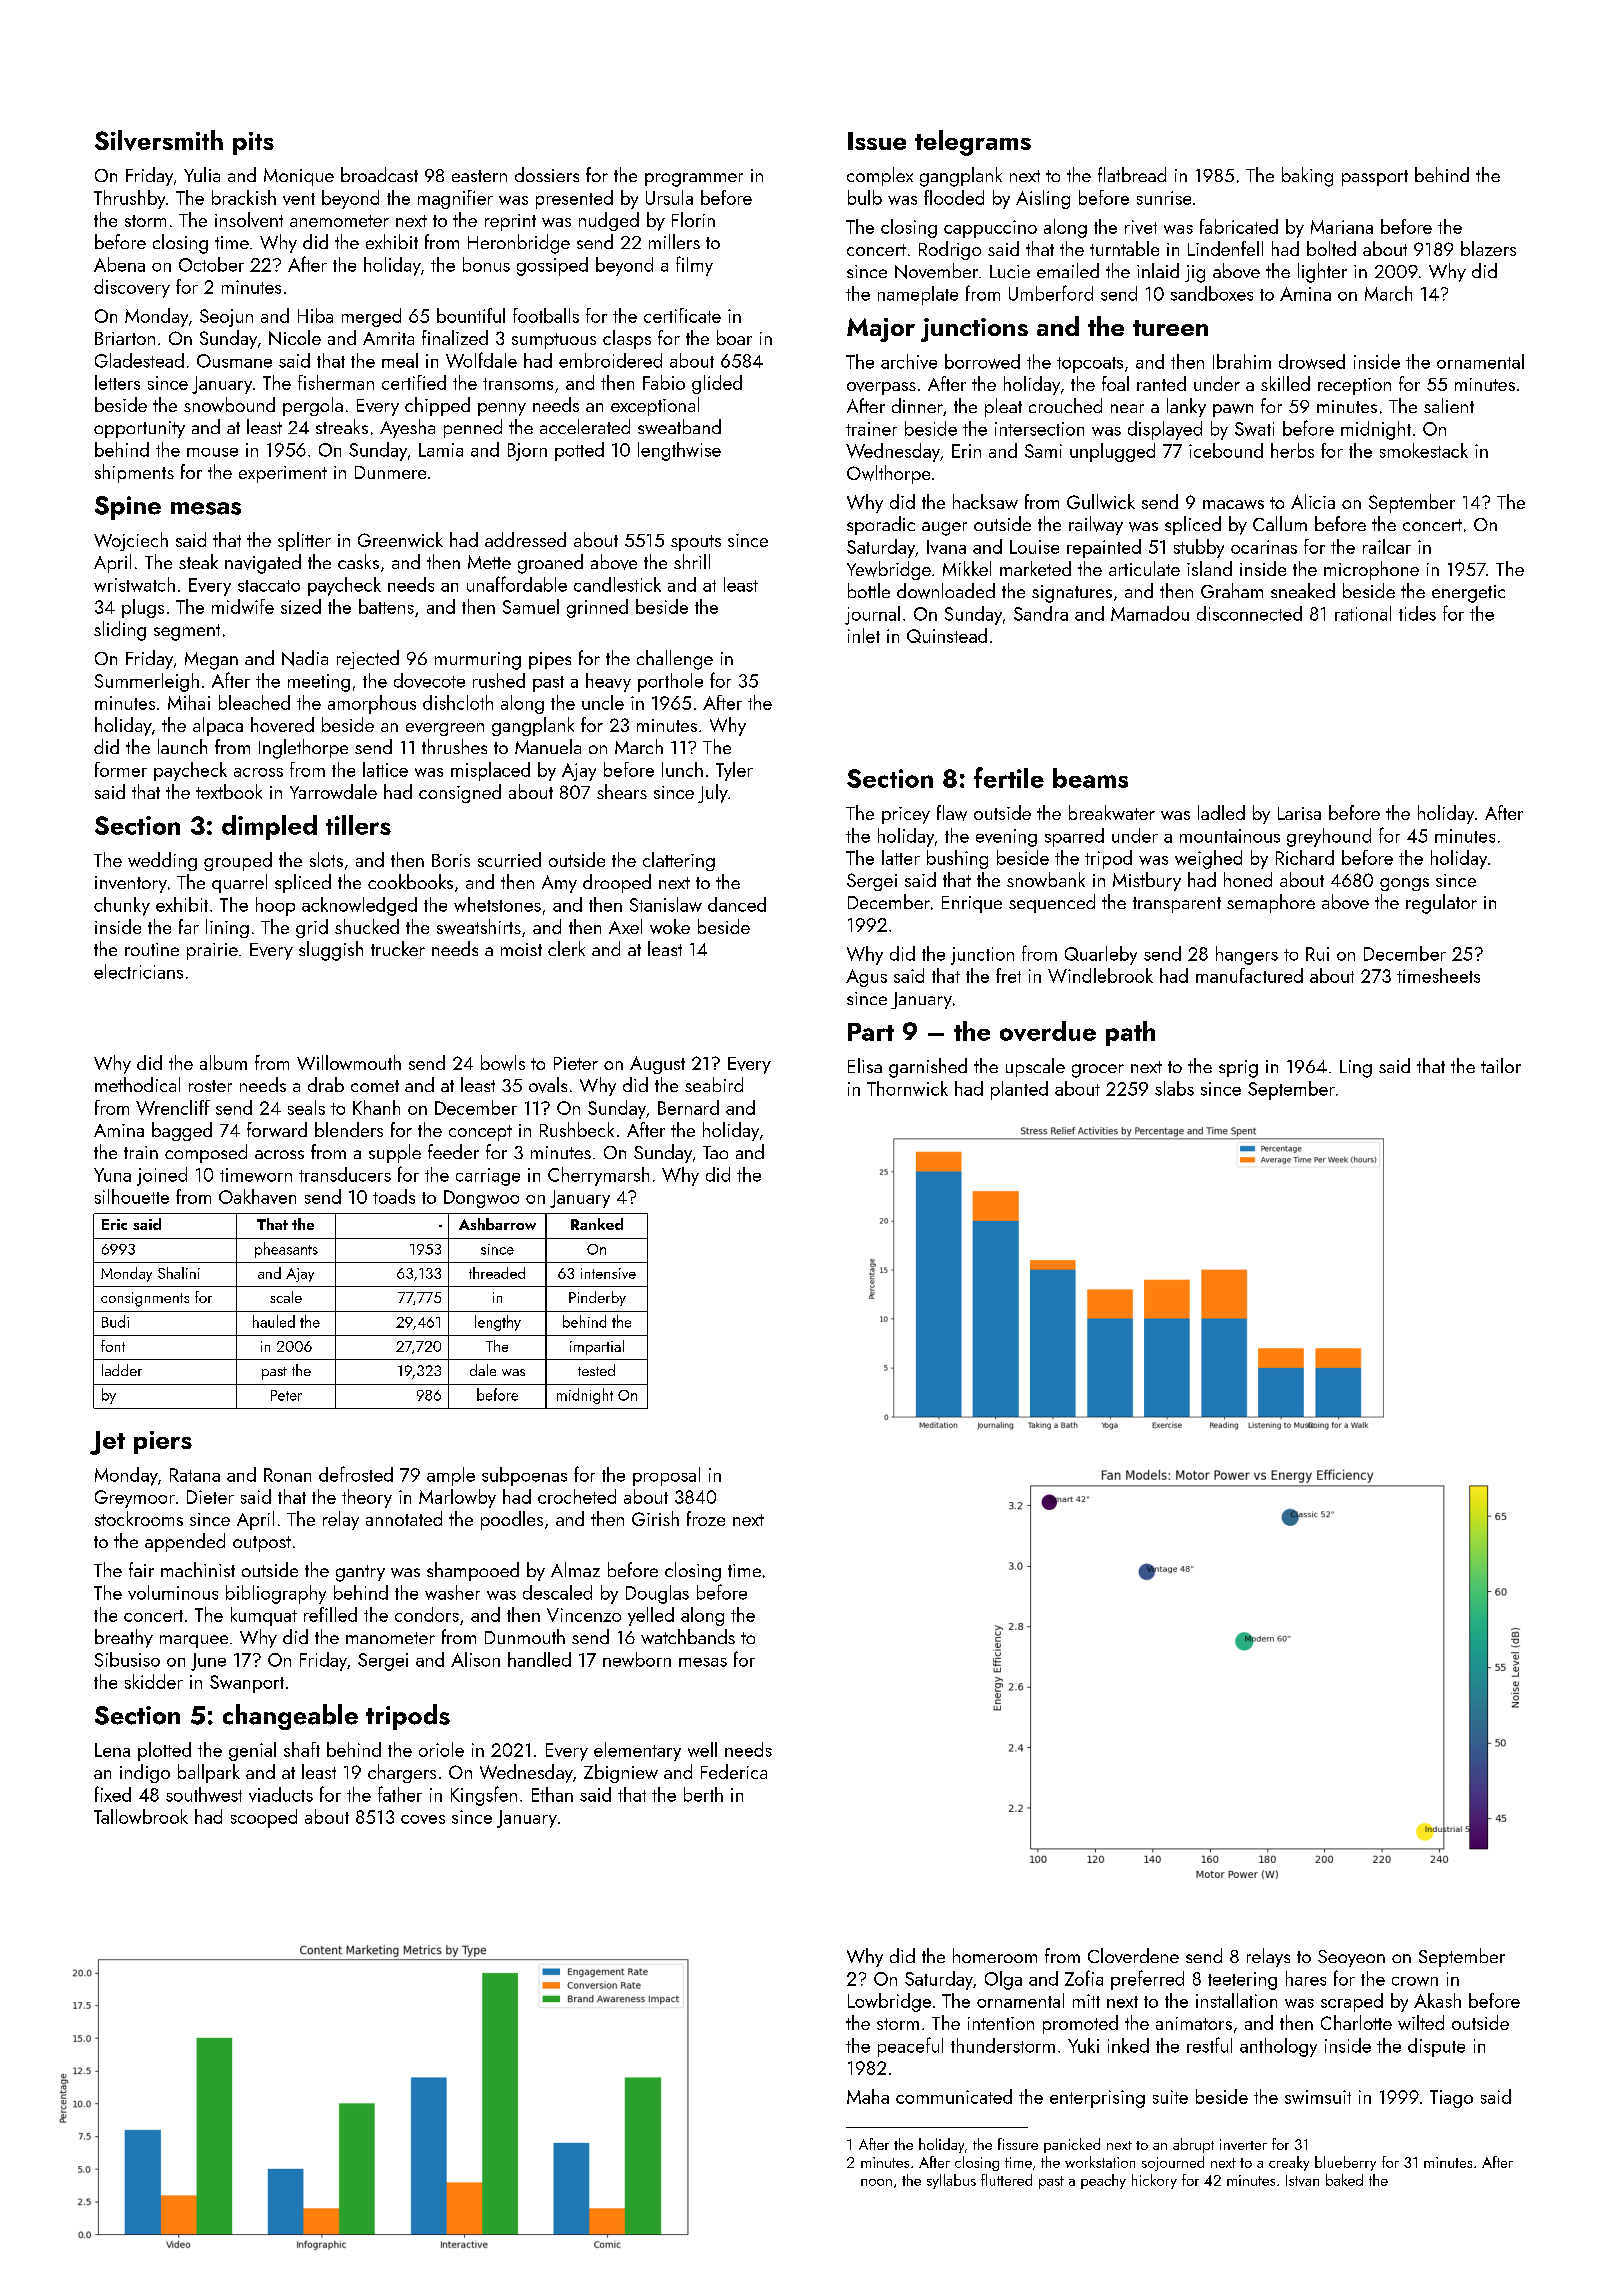 This document has width=1620, height=2292. Describe the element at coordinates (864, 635) in the document. I see `inlet` at that location.
